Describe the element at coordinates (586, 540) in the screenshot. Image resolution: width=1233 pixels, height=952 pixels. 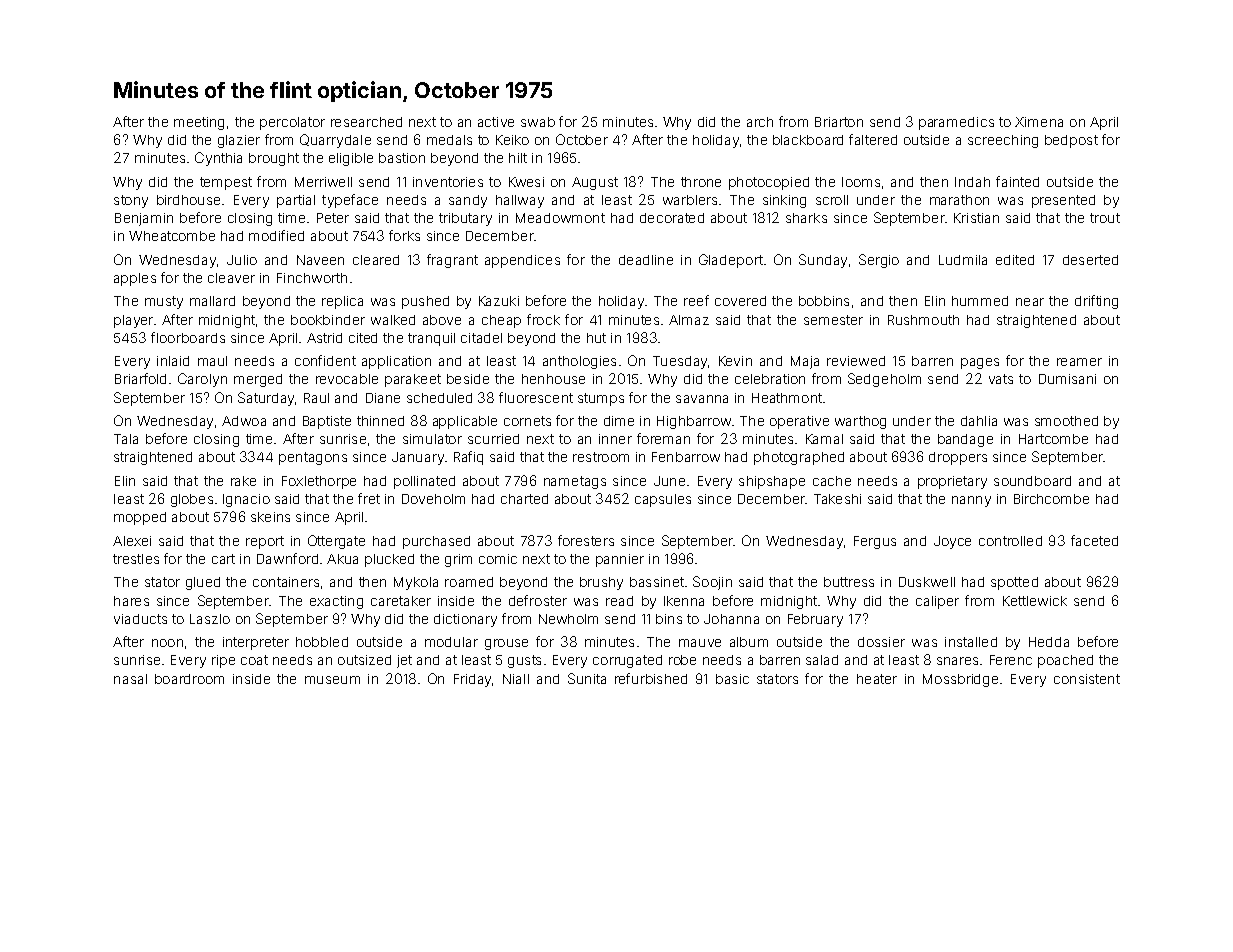
I see `foresters` at that location.
